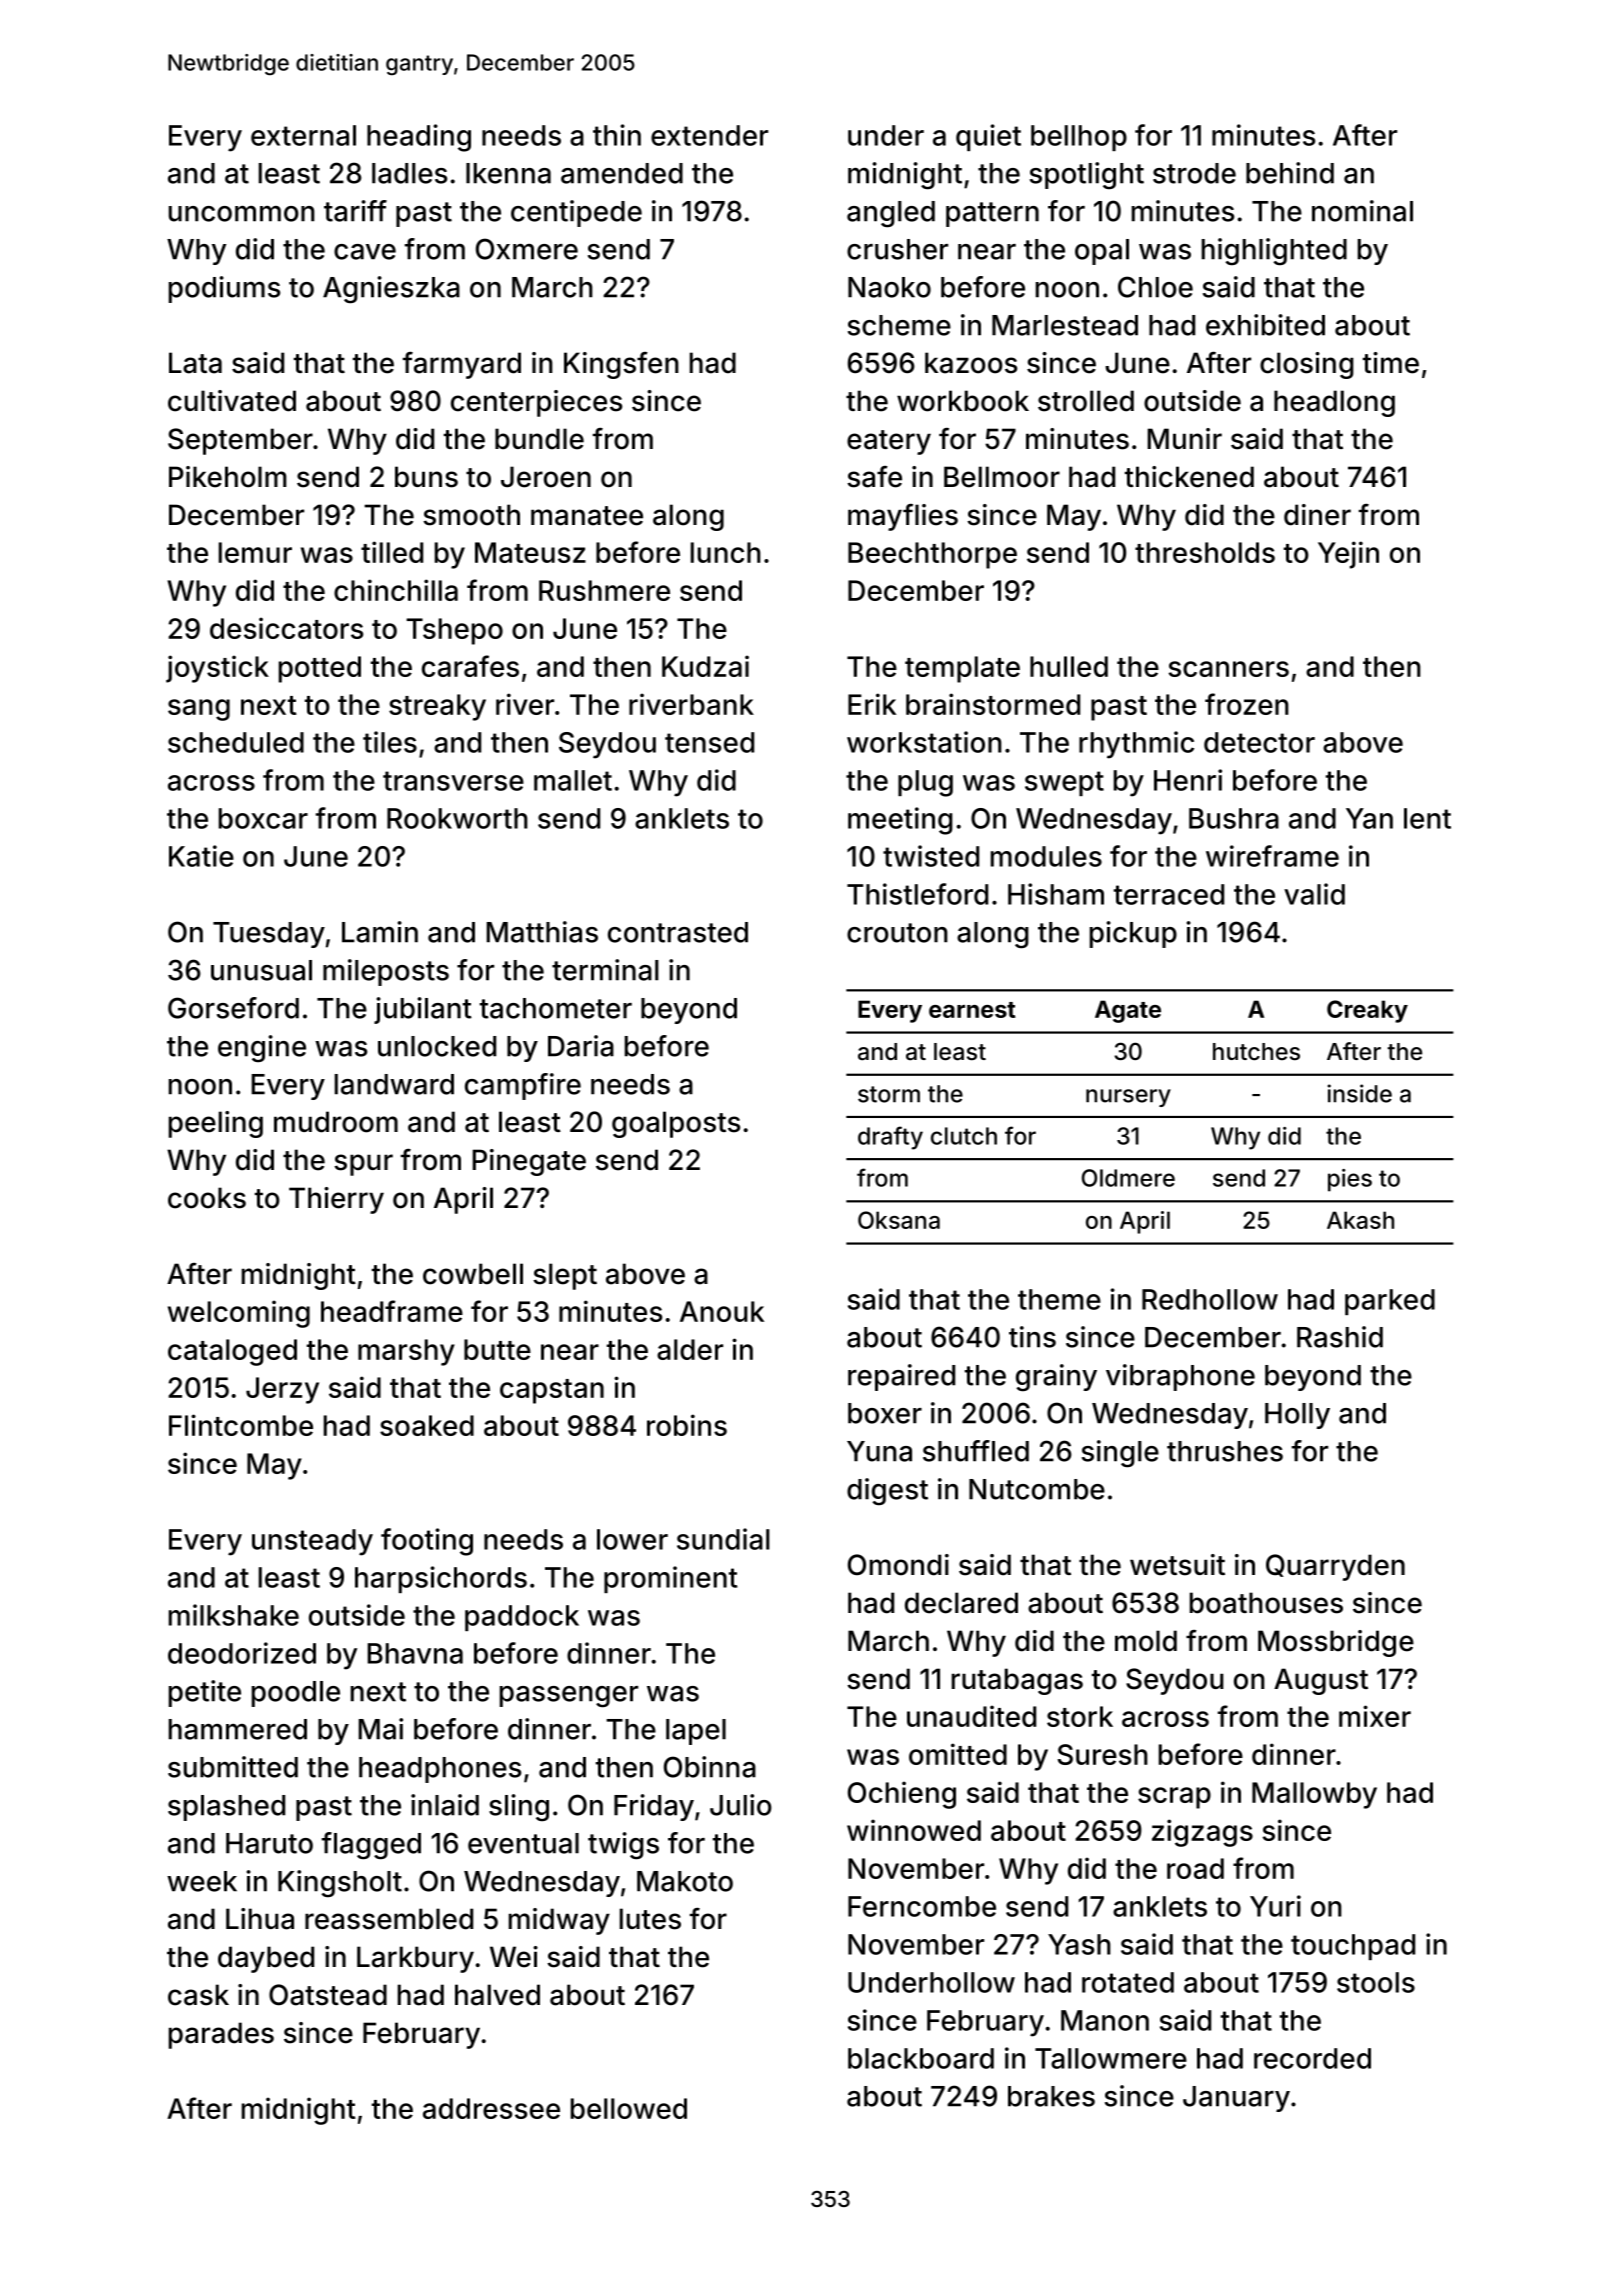 This image has height=2292, width=1620. Describe the element at coordinates (654, 1807) in the image. I see `Friday` at that location.
